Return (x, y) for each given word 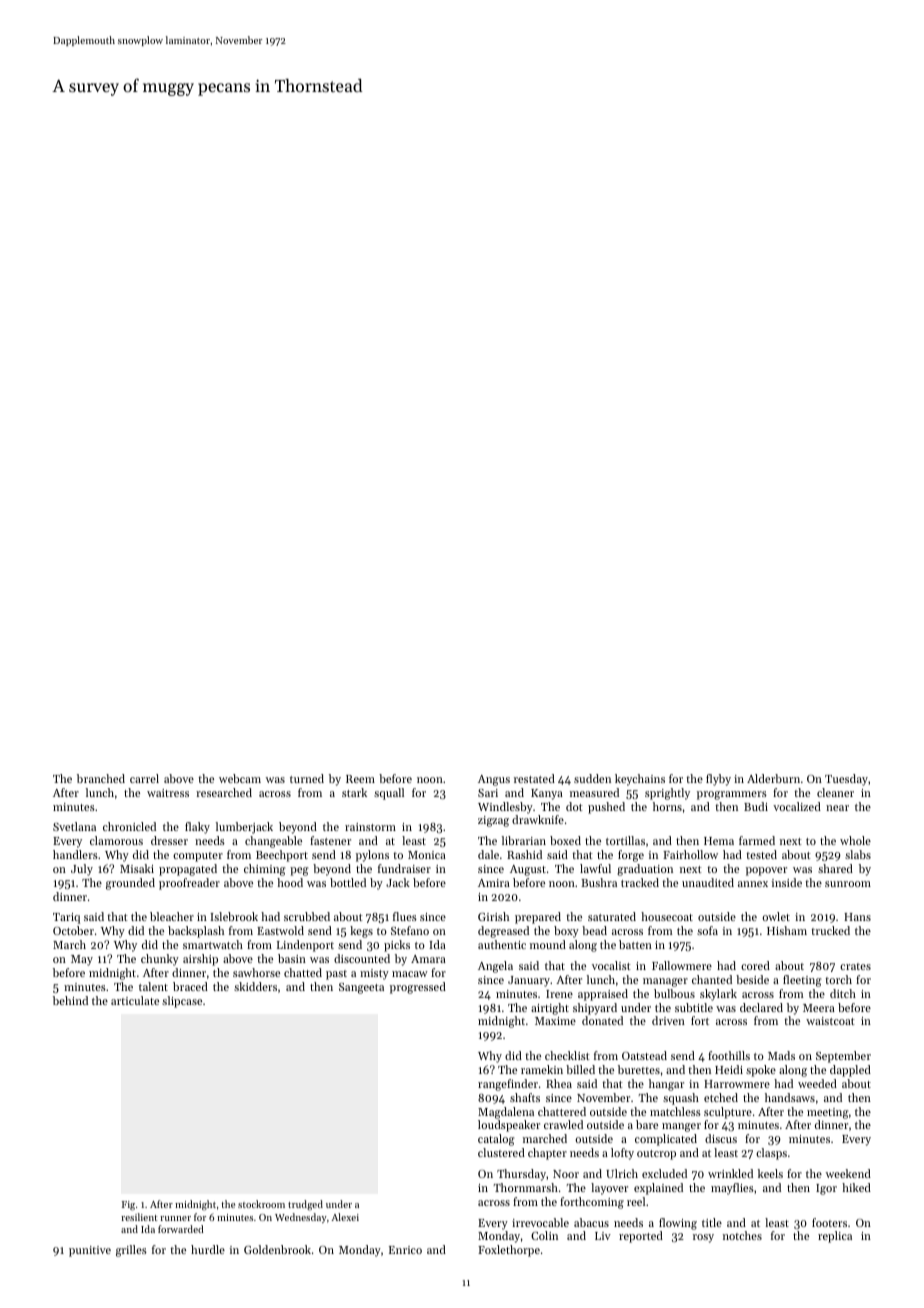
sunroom (848, 884)
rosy (703, 1238)
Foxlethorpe (509, 1251)
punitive (90, 1251)
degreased (503, 932)
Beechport (282, 856)
